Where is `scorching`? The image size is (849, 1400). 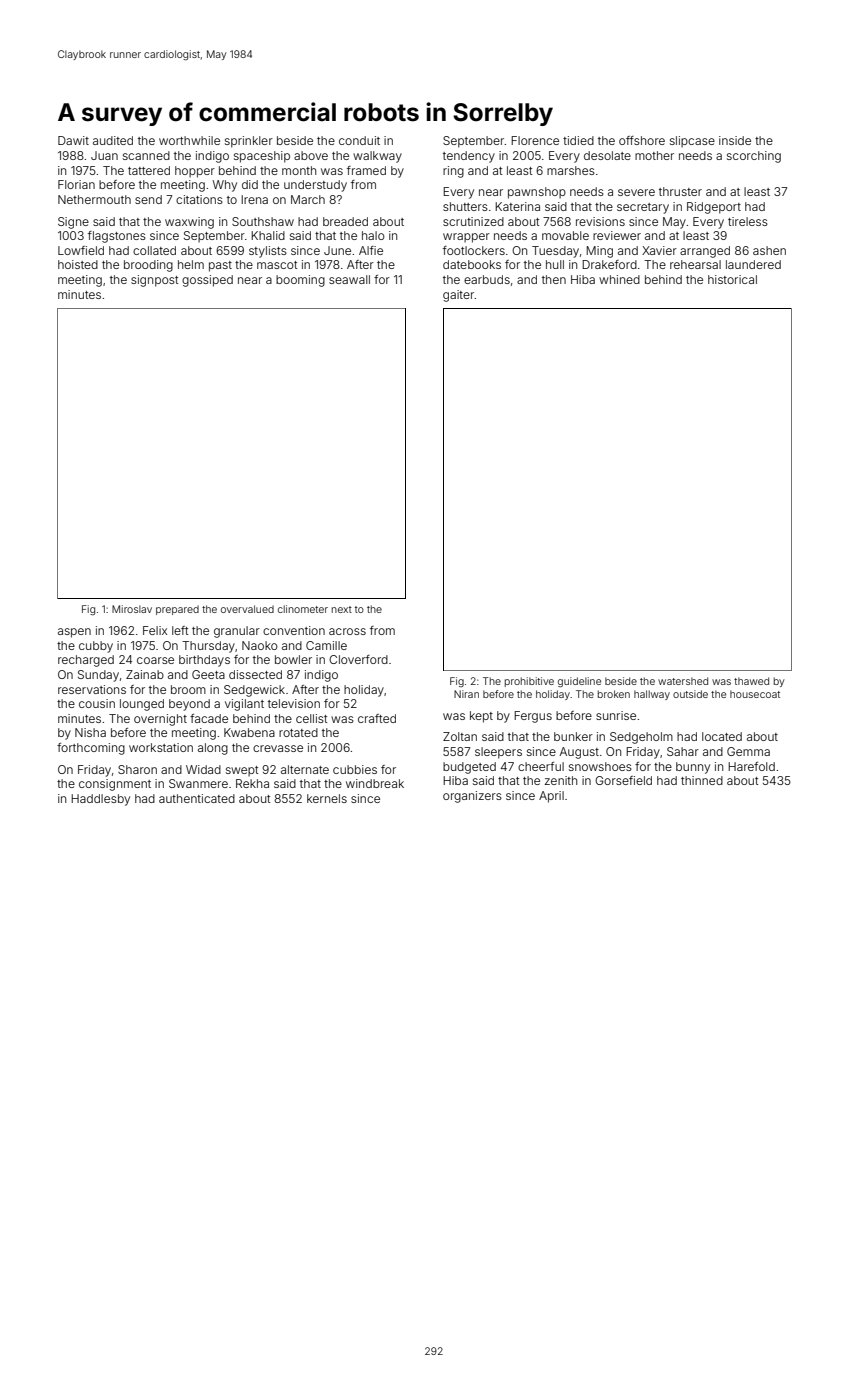 scorching is located at coordinates (754, 157).
